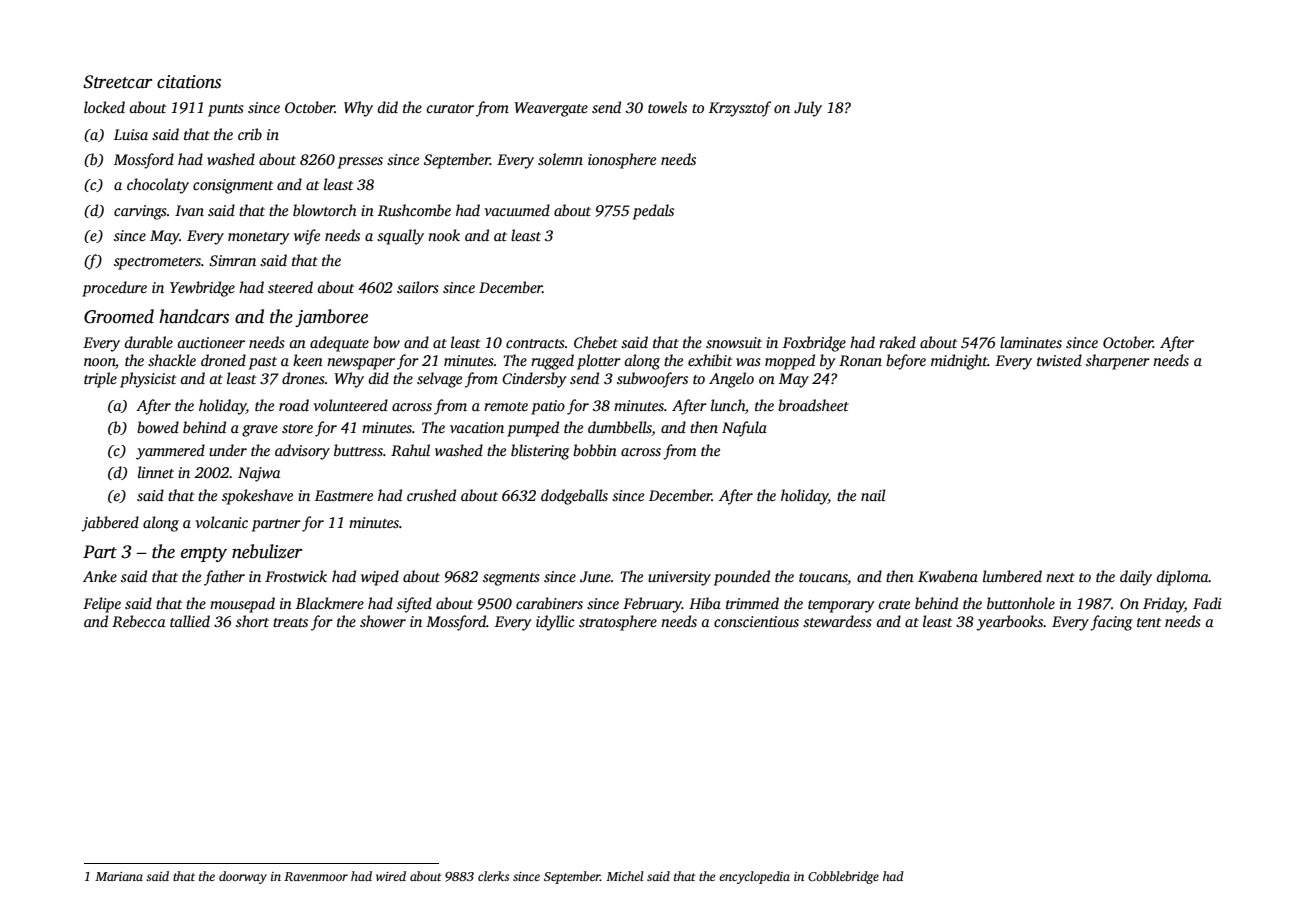 The width and height of the document is (1308, 924). What do you see at coordinates (667, 107) in the document?
I see `towels` at bounding box center [667, 107].
